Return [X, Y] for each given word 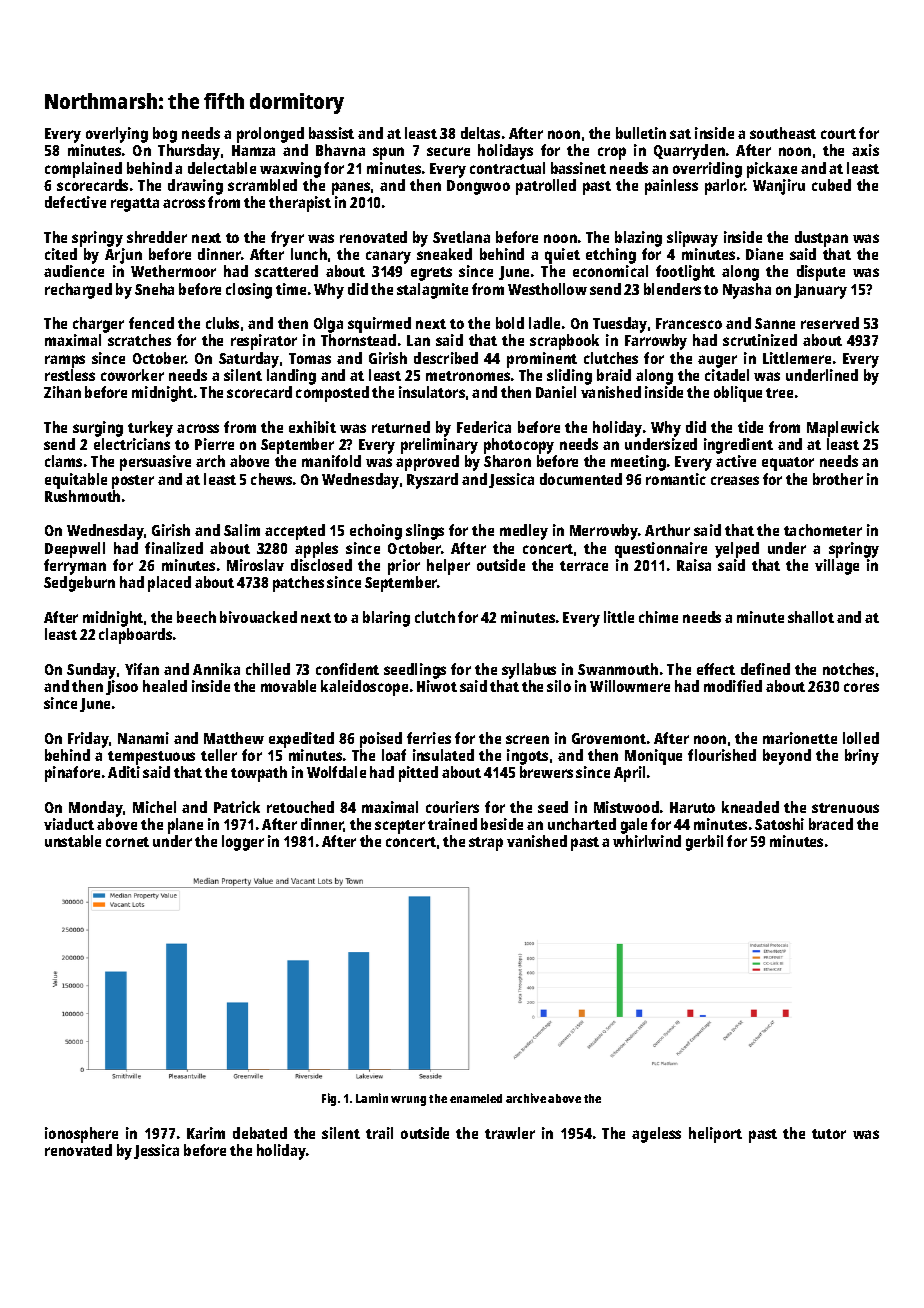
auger [717, 361]
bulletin [641, 133]
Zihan [62, 392]
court [838, 134]
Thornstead [358, 340]
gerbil [704, 843]
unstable [73, 841]
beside [502, 824]
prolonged [270, 135]
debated [260, 1133]
